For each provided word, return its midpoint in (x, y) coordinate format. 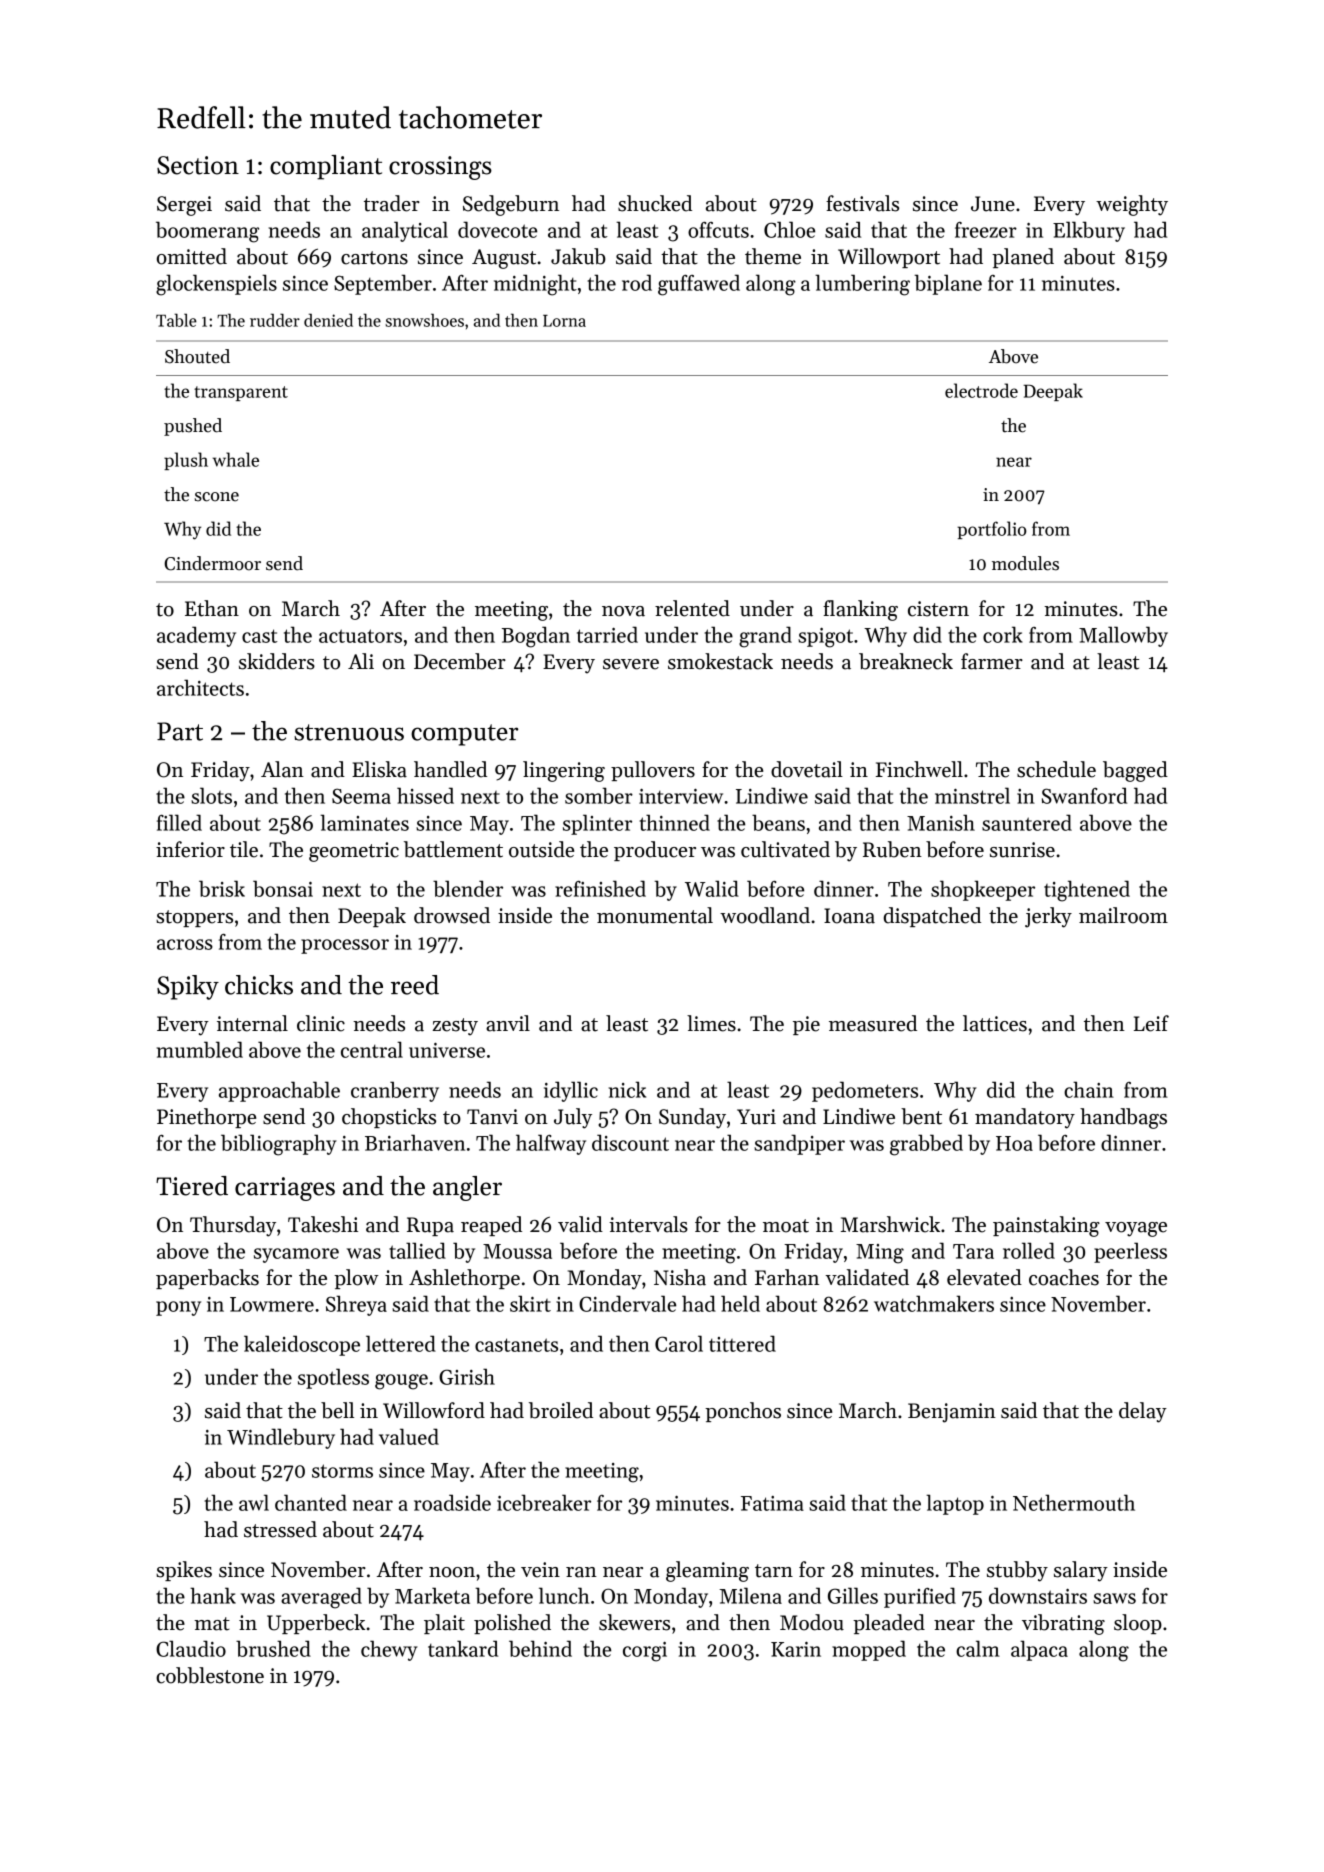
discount (630, 1142)
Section (198, 165)
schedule (1056, 769)
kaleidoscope (302, 1345)
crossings (440, 168)
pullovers (653, 771)
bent (921, 1116)
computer (465, 735)
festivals (862, 203)
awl (254, 1502)
